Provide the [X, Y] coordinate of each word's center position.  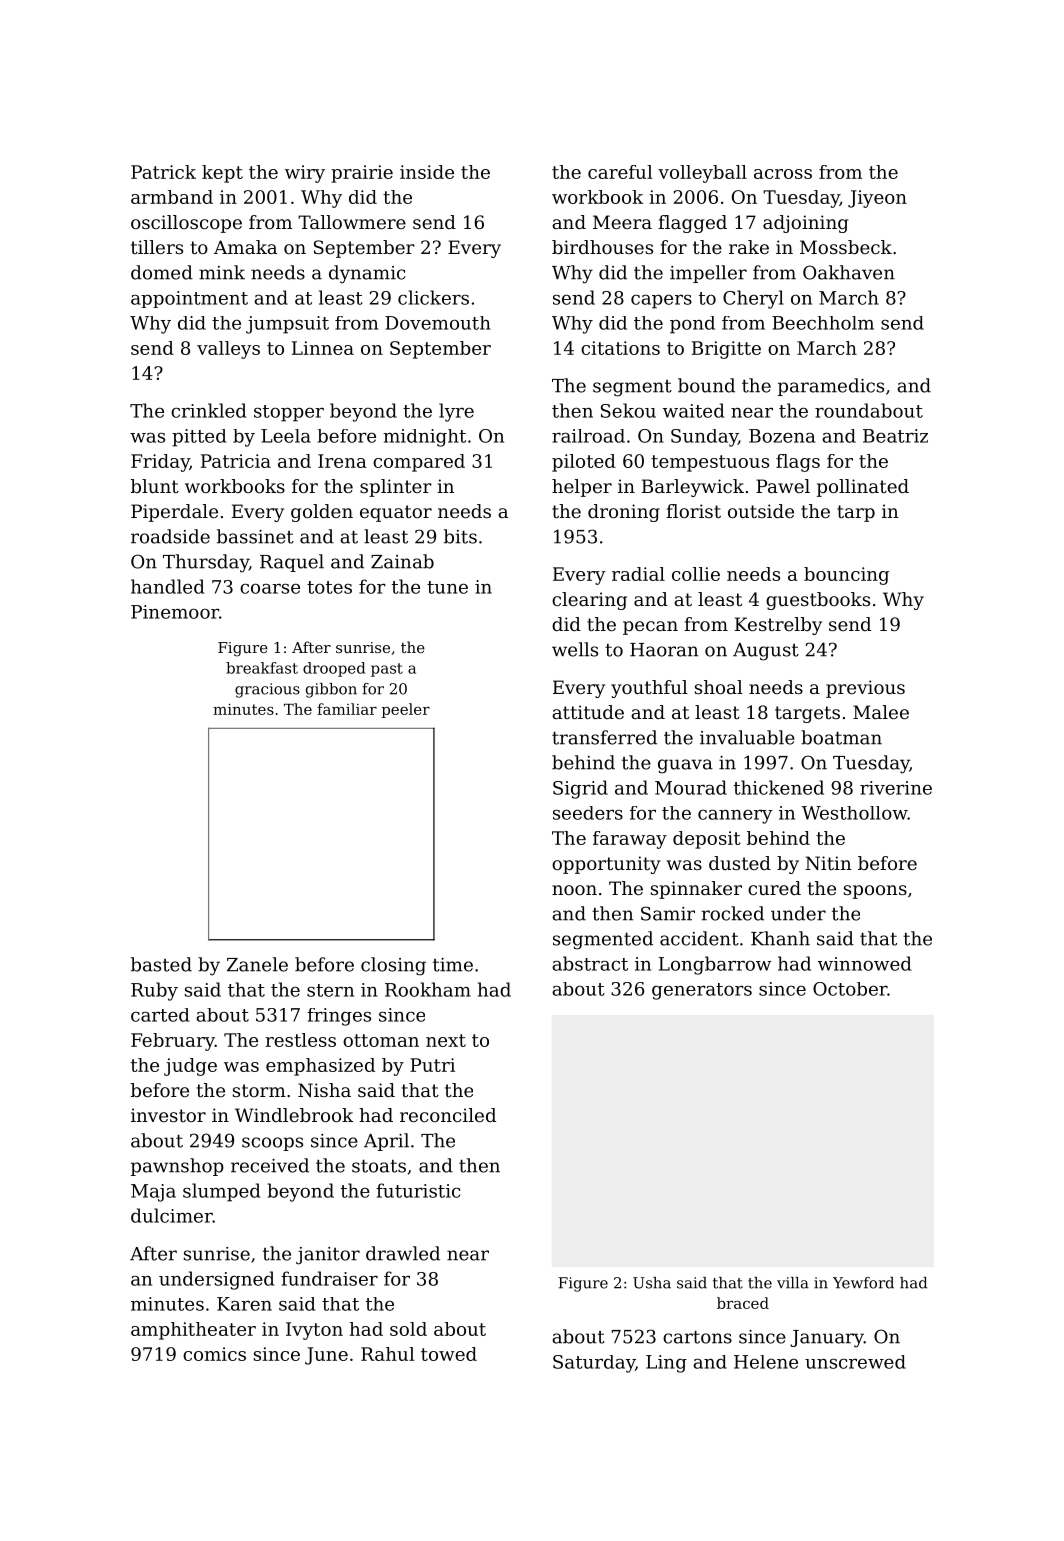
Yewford [863, 1283]
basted [161, 964]
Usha [652, 1283]
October [850, 989]
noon [574, 890]
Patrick [163, 172]
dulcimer [172, 1215]
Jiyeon [877, 199]
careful [620, 172]
